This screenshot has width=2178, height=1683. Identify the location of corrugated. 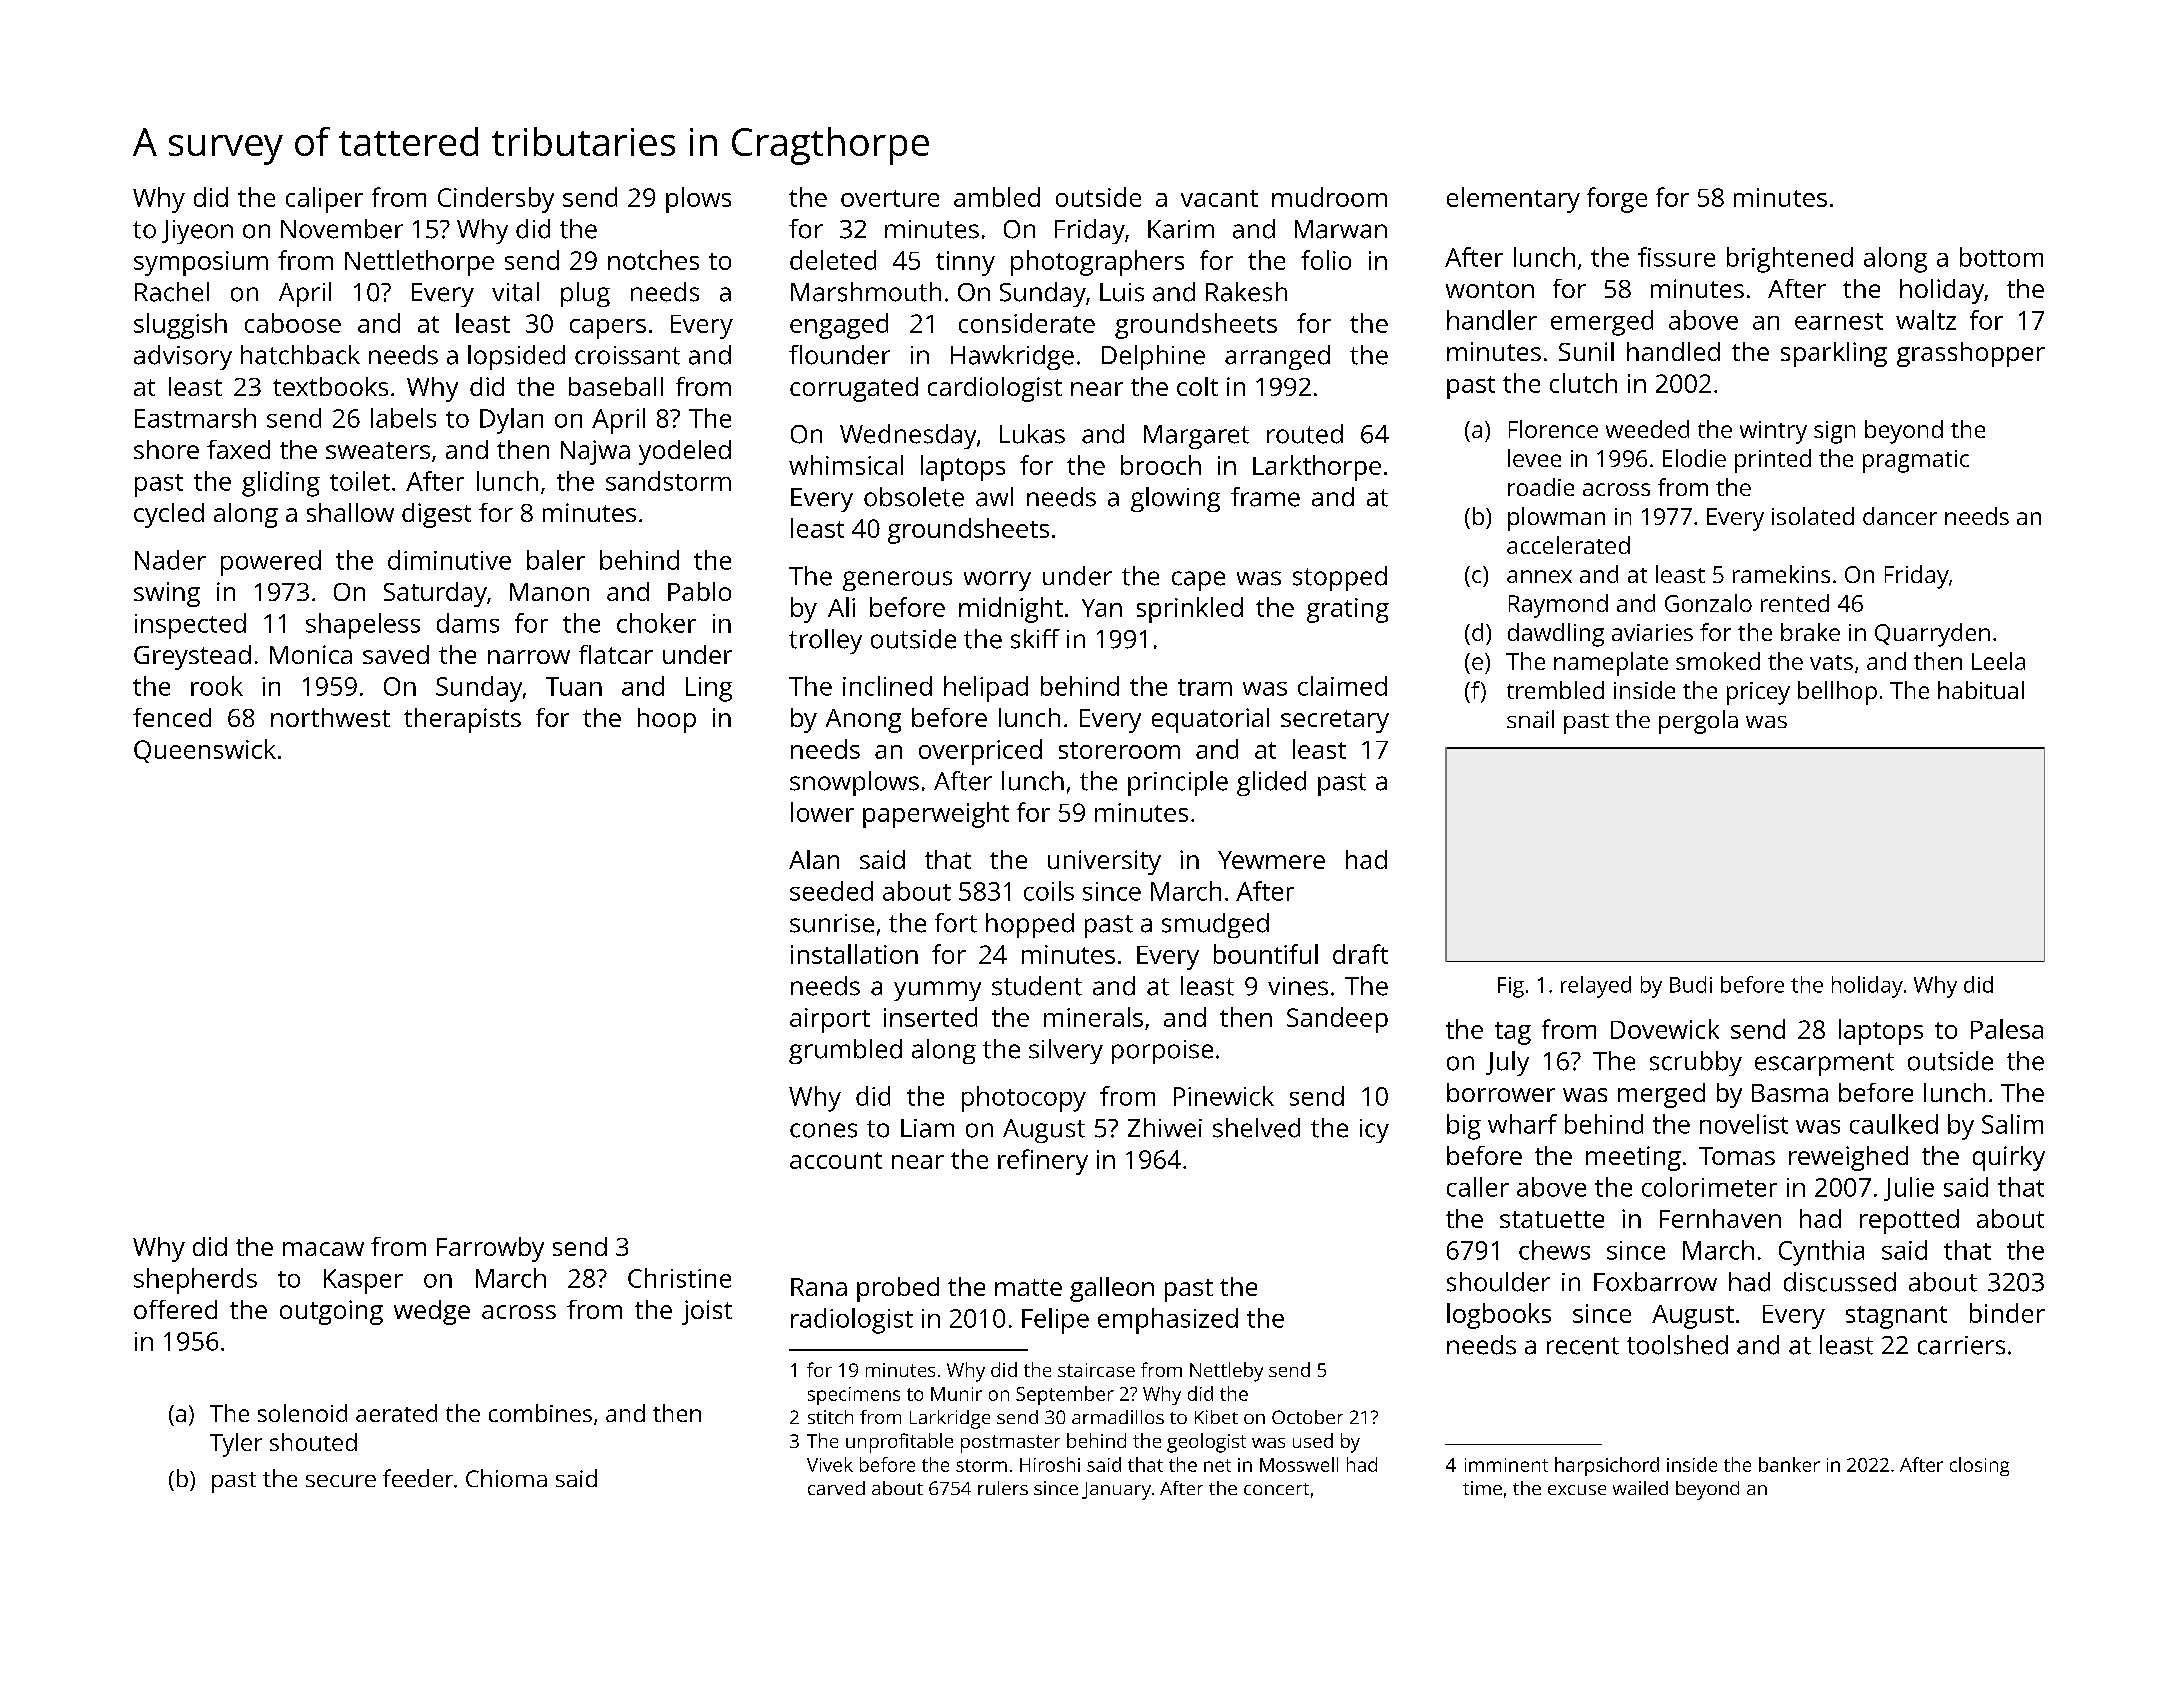
(854, 389).
